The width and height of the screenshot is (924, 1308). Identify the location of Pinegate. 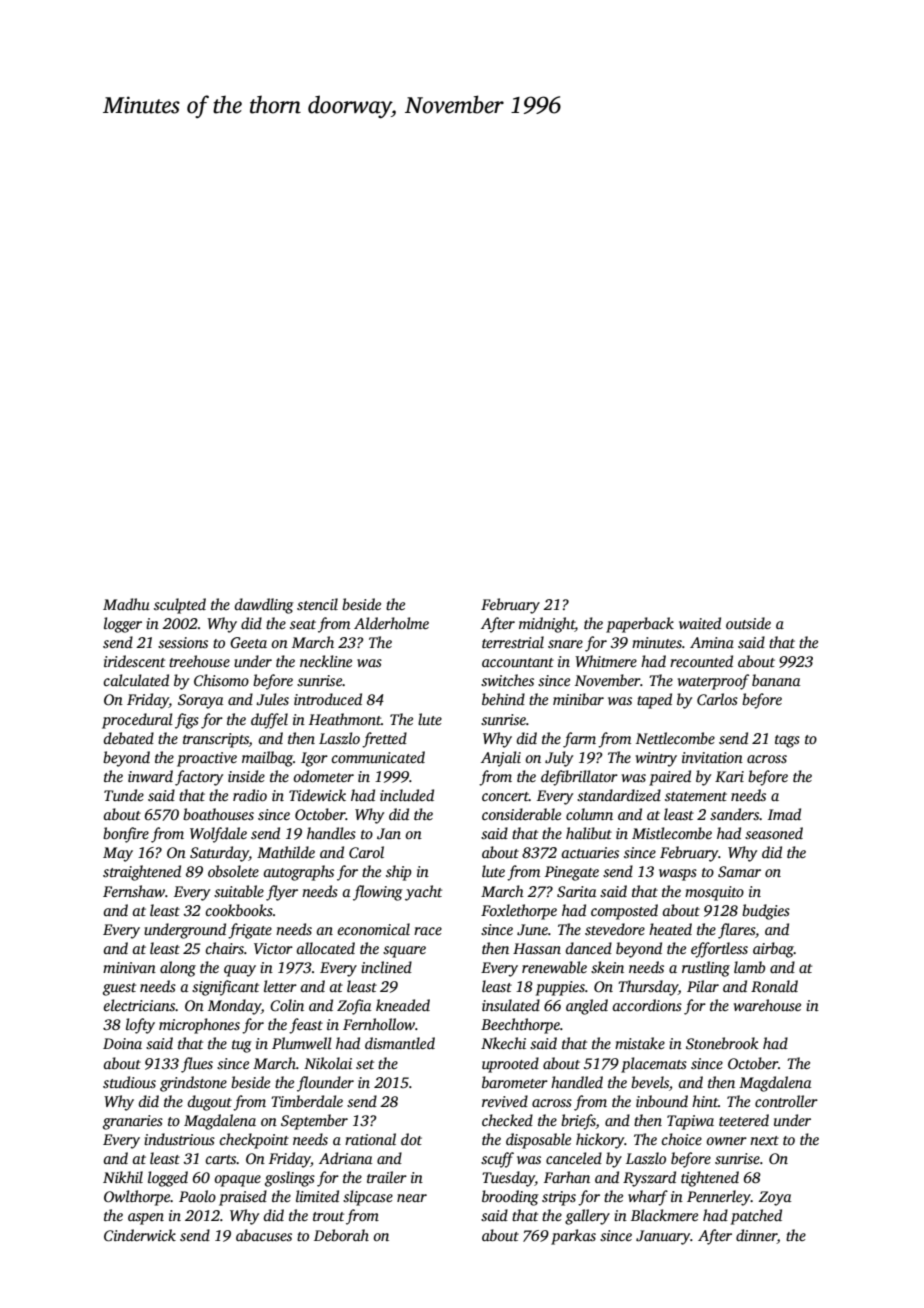
(572, 873).
